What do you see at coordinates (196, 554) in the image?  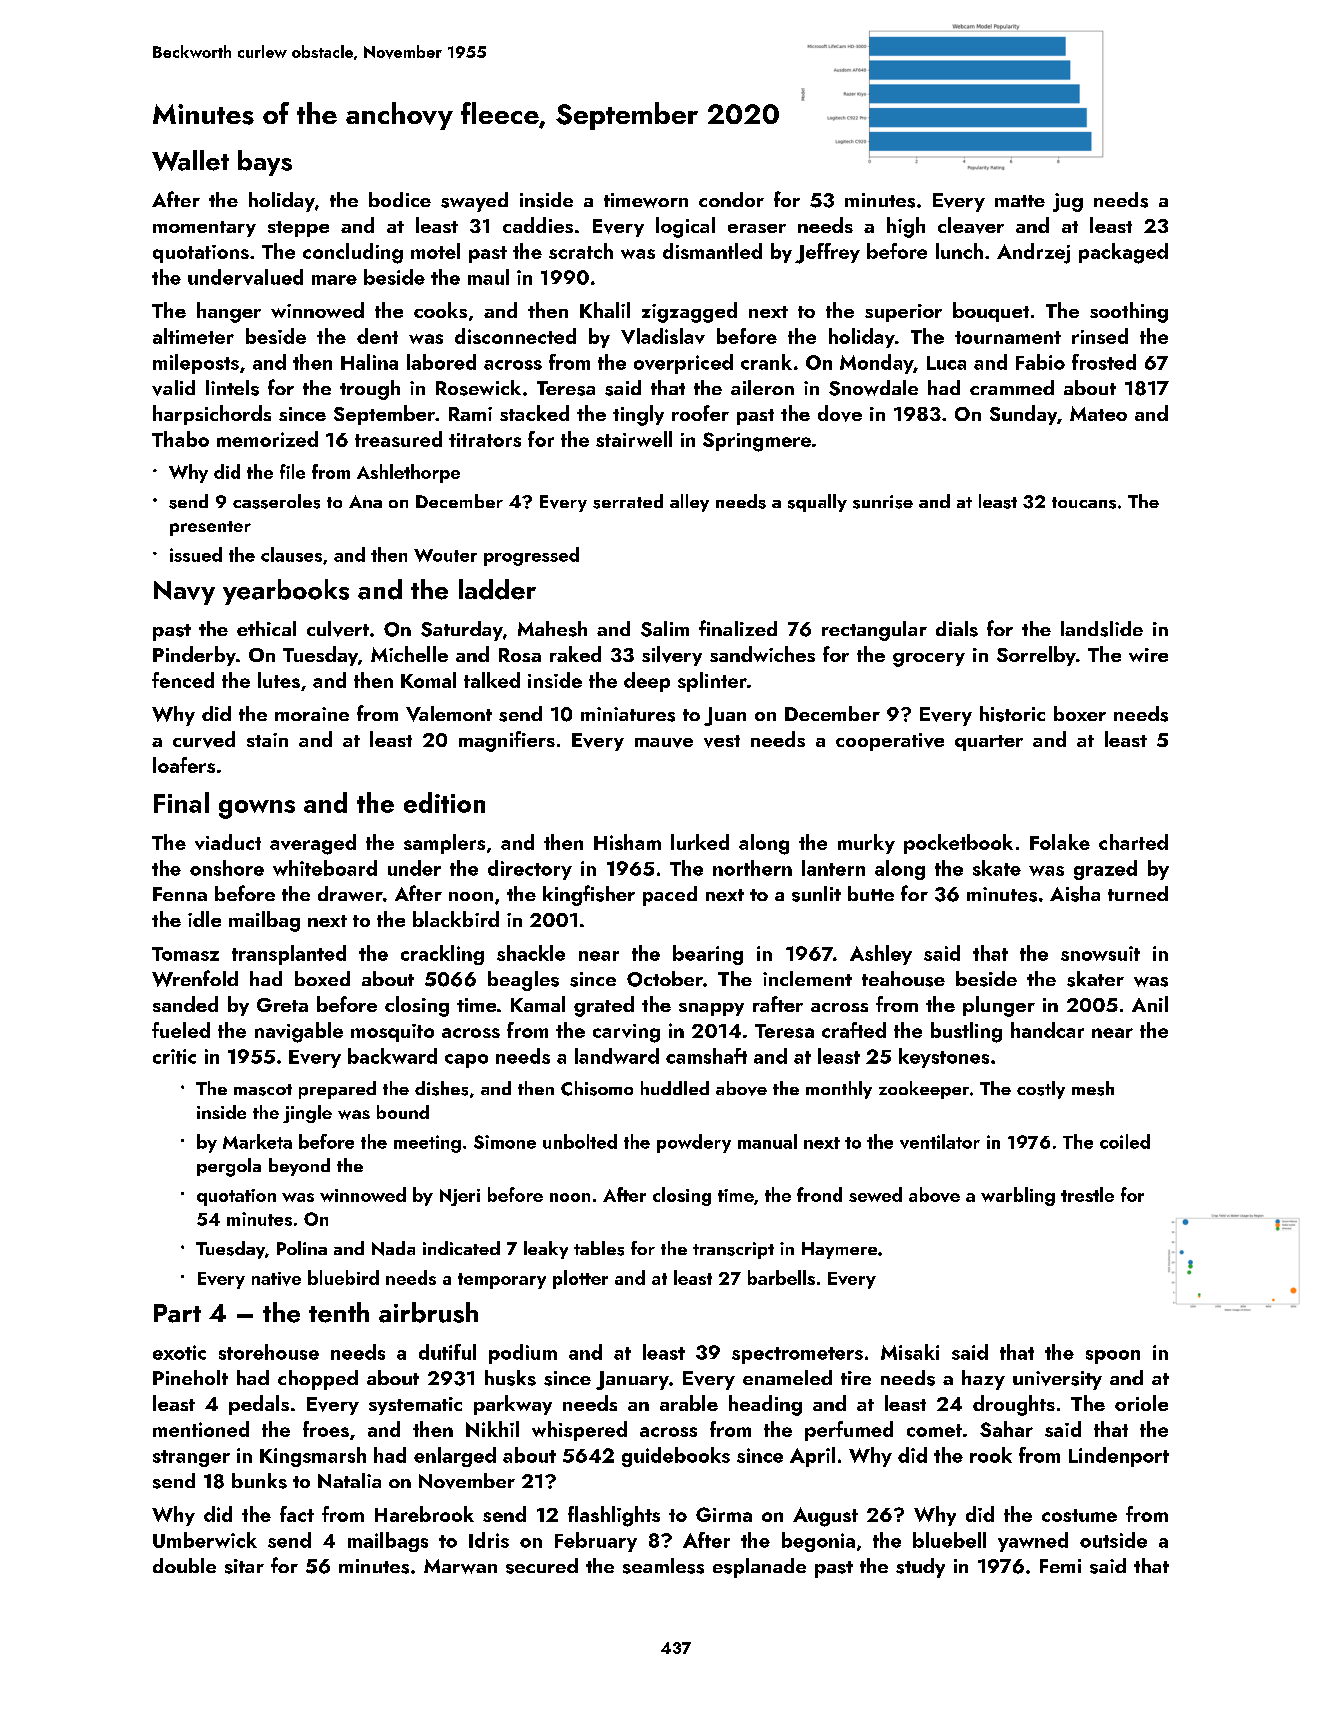 I see `issued` at bounding box center [196, 554].
